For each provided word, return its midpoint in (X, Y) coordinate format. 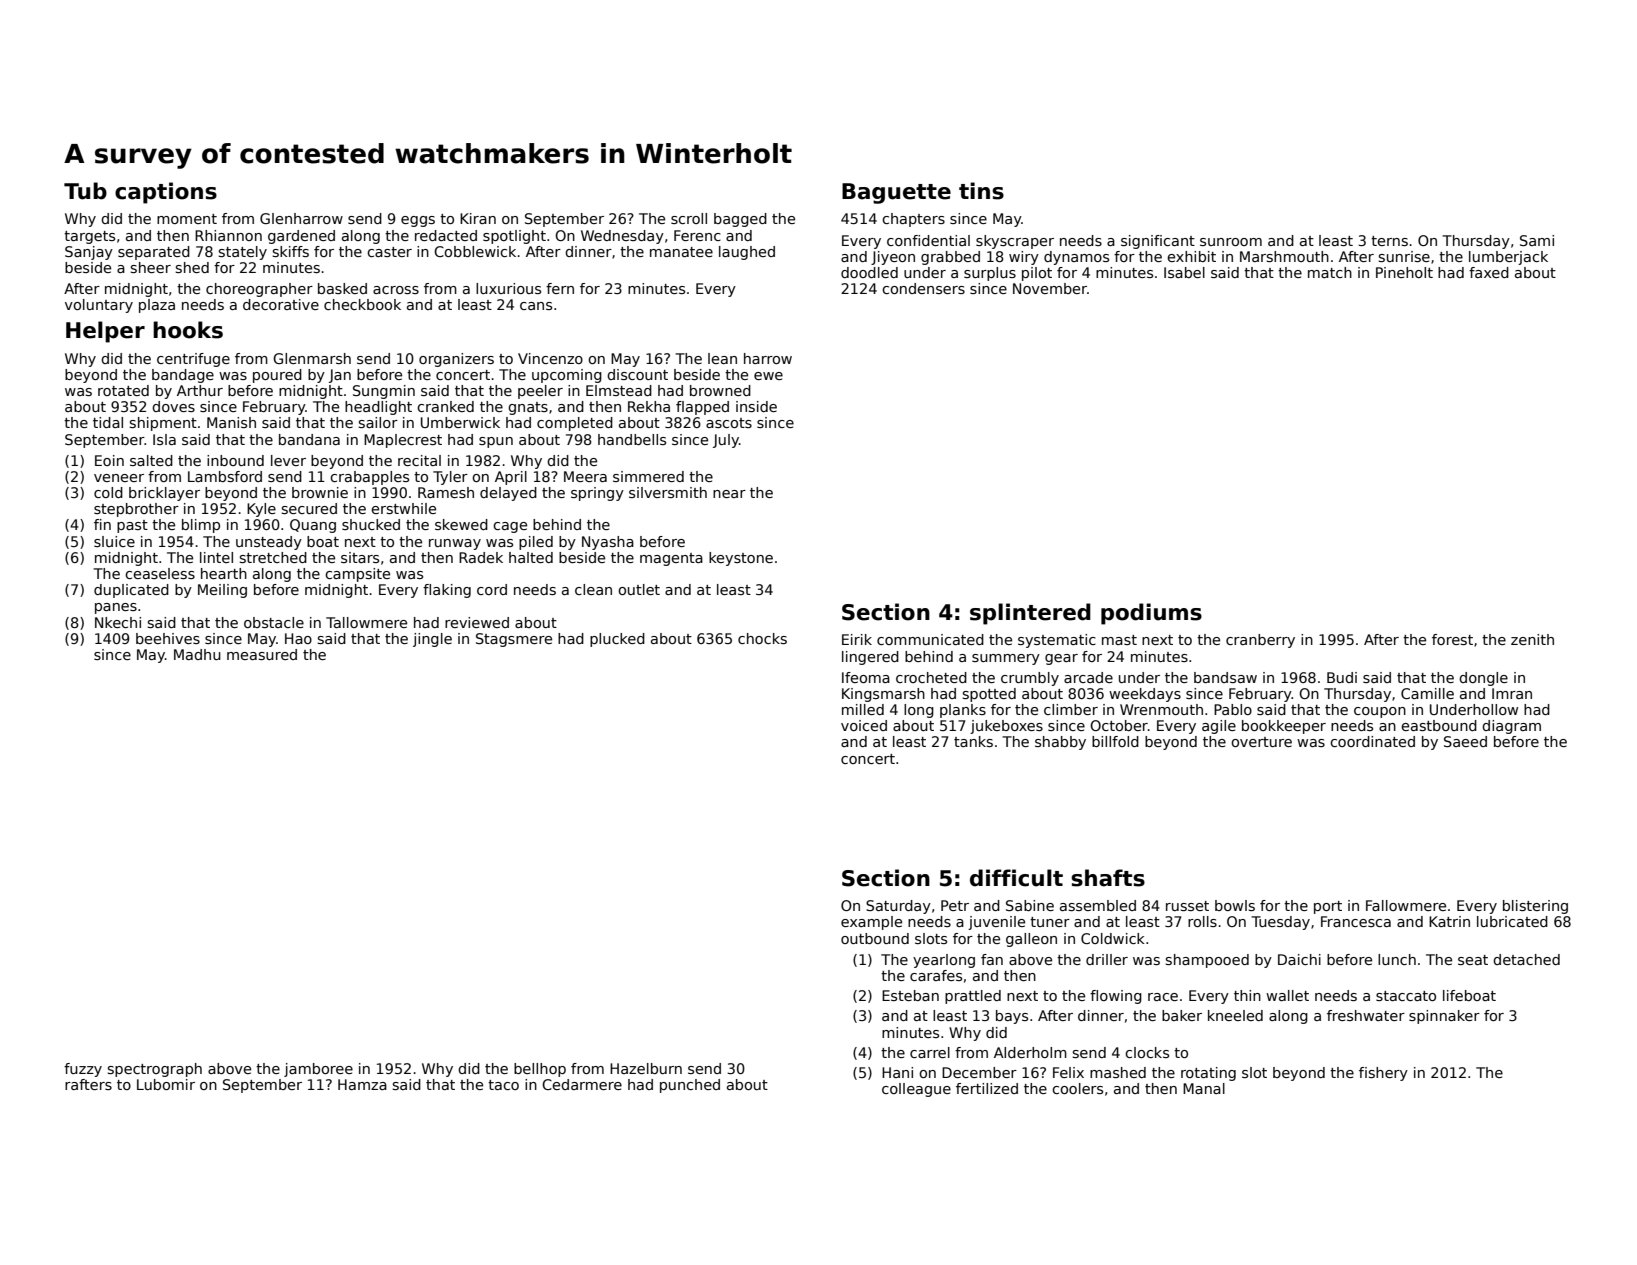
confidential (928, 240)
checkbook (362, 304)
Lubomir (166, 1084)
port (1328, 907)
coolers (1077, 1088)
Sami (1537, 240)
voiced (864, 725)
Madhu (197, 654)
